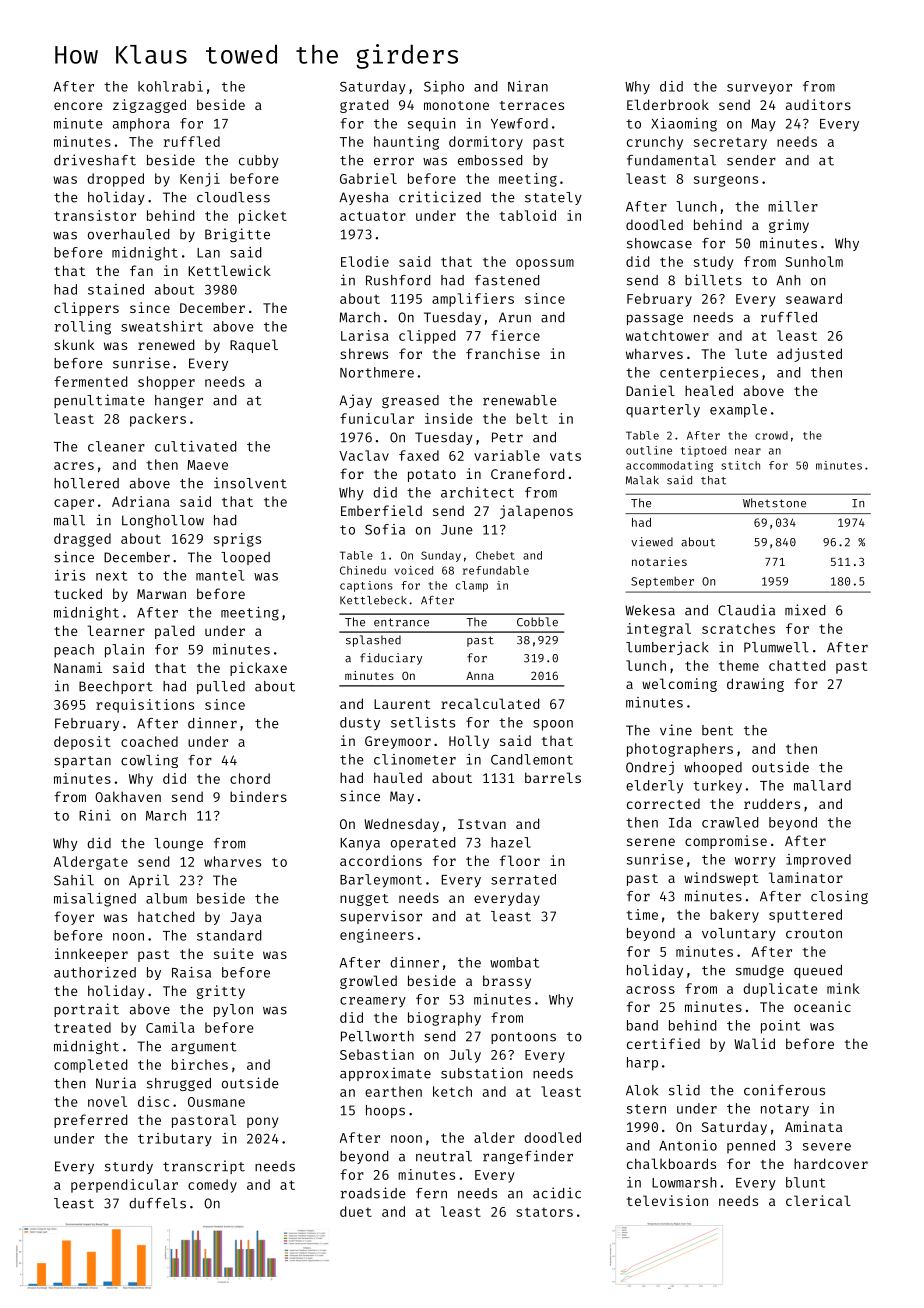 The width and height of the document is (924, 1308). I want to click on Kanya, so click(360, 844).
